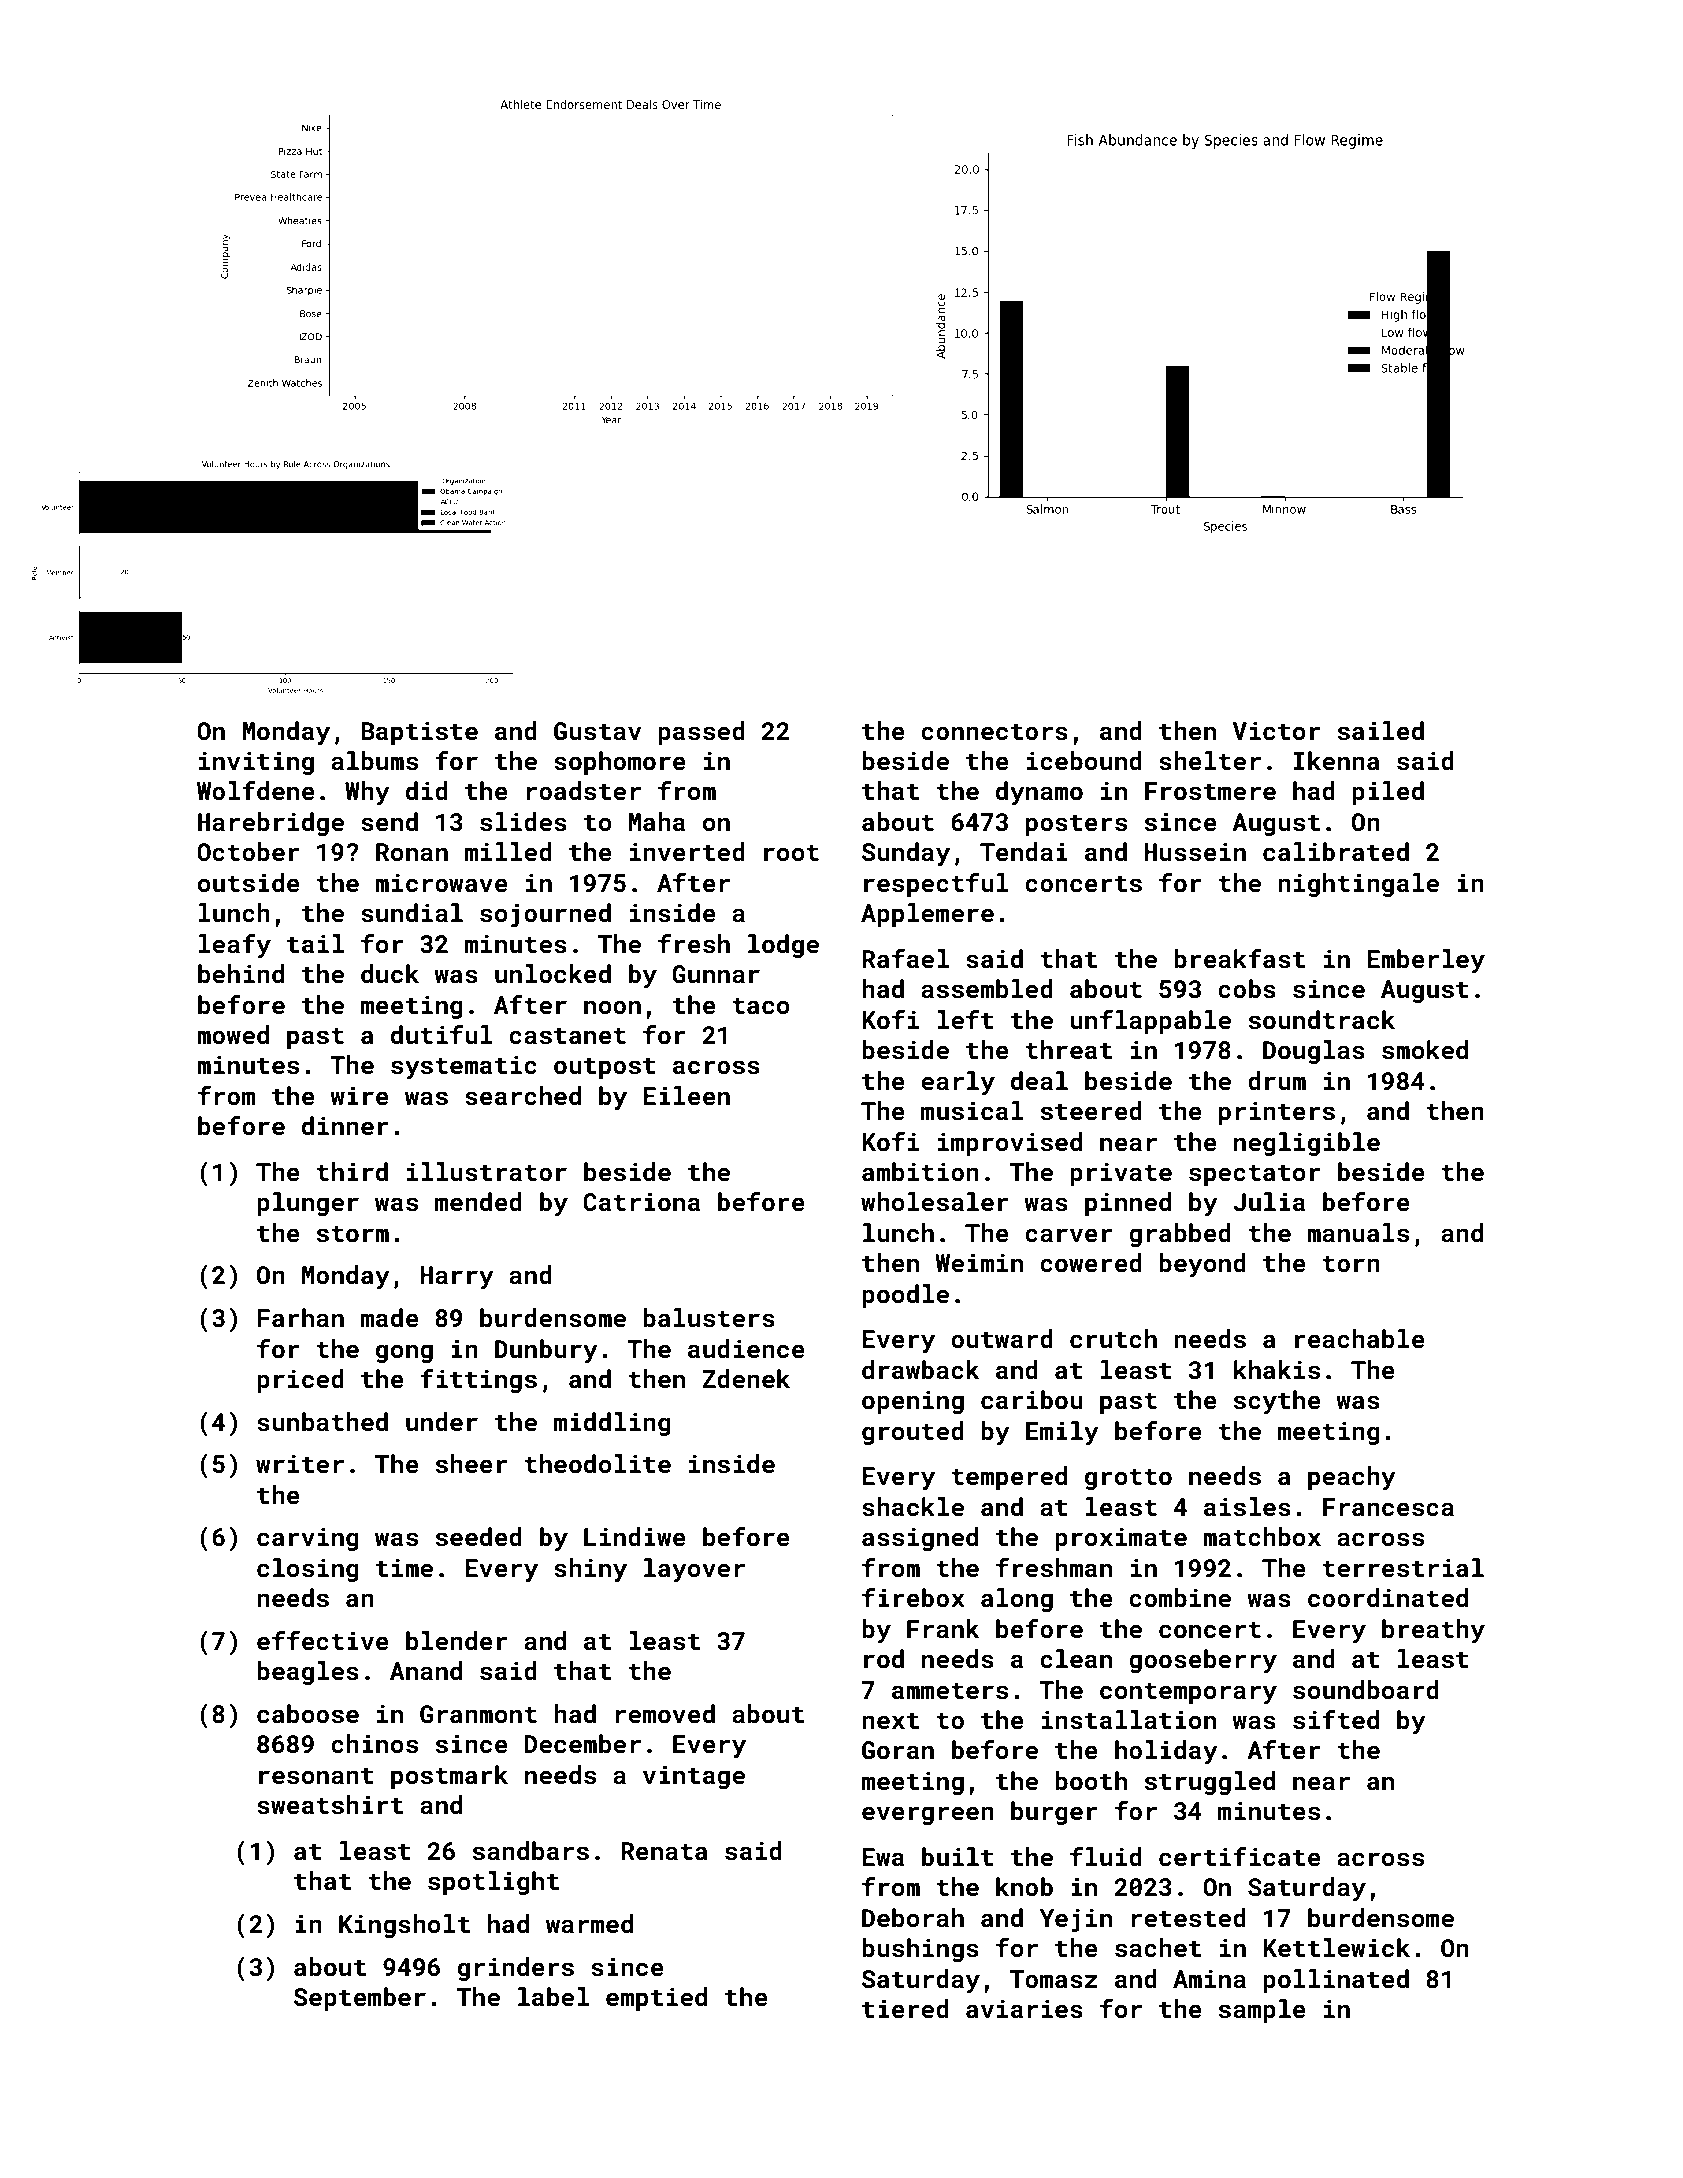 The image size is (1683, 2178). I want to click on inviting, so click(256, 763).
